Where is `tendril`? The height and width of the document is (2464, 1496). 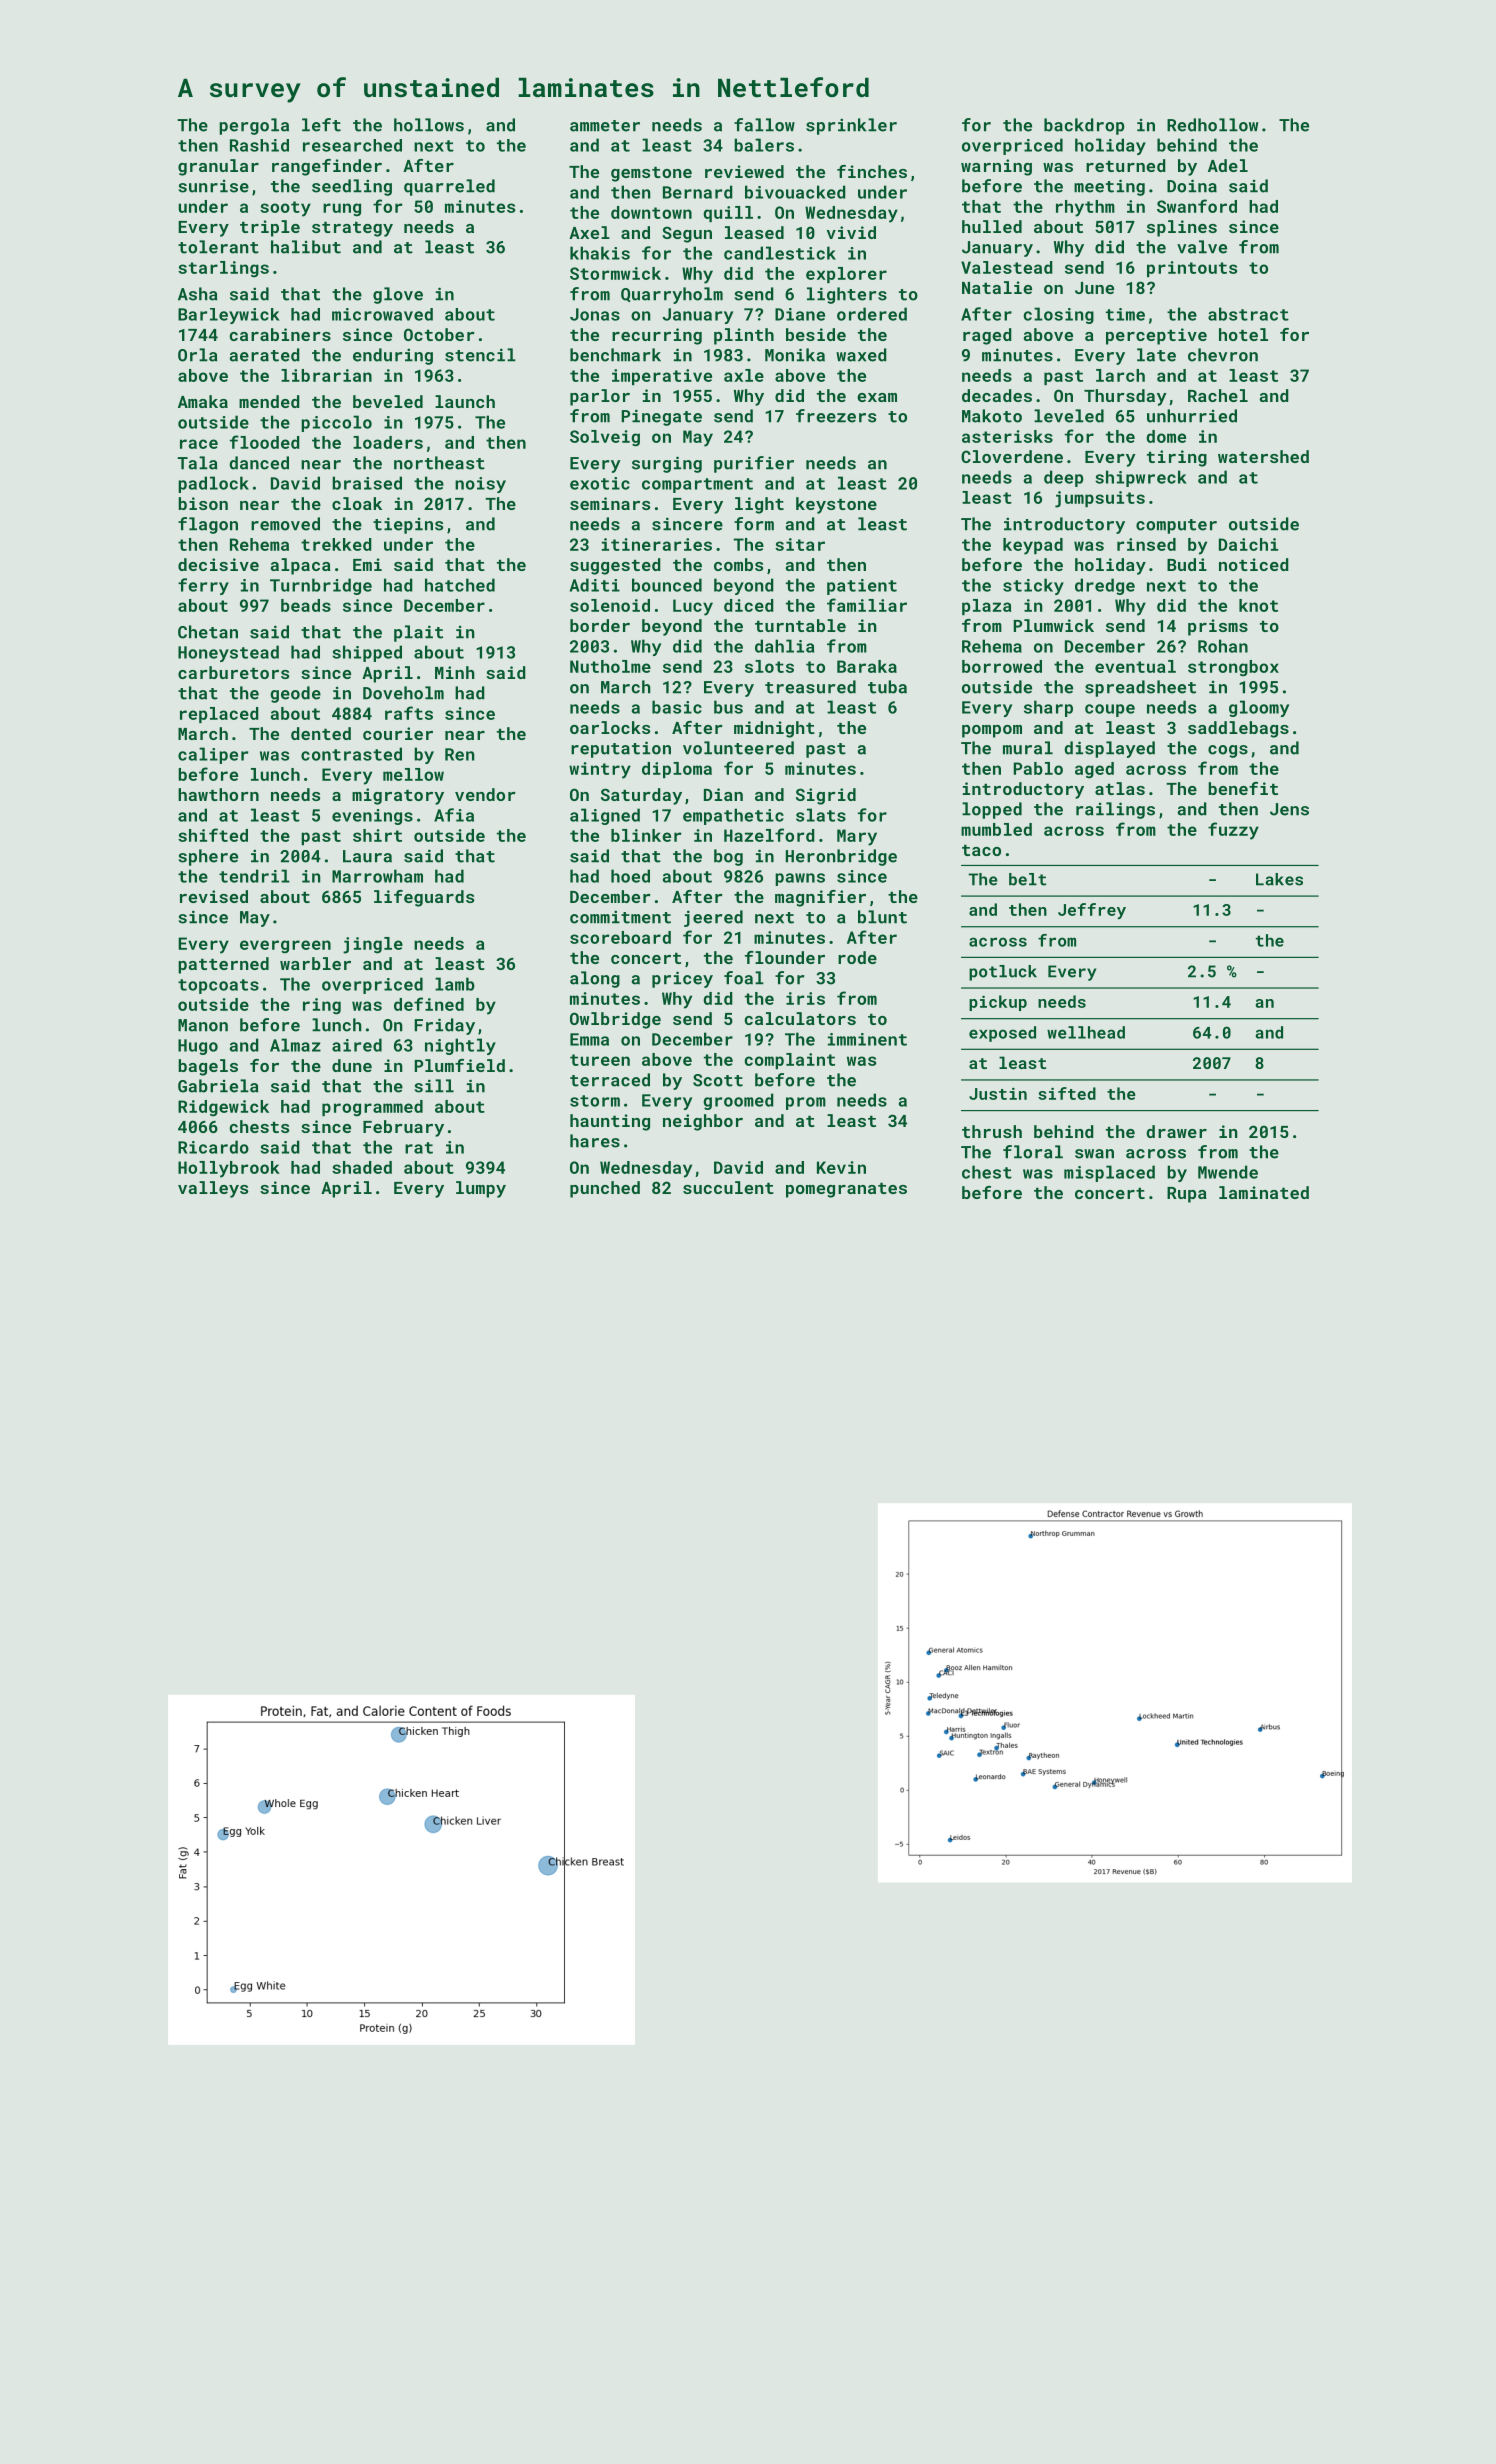
tendril is located at coordinates (254, 876).
